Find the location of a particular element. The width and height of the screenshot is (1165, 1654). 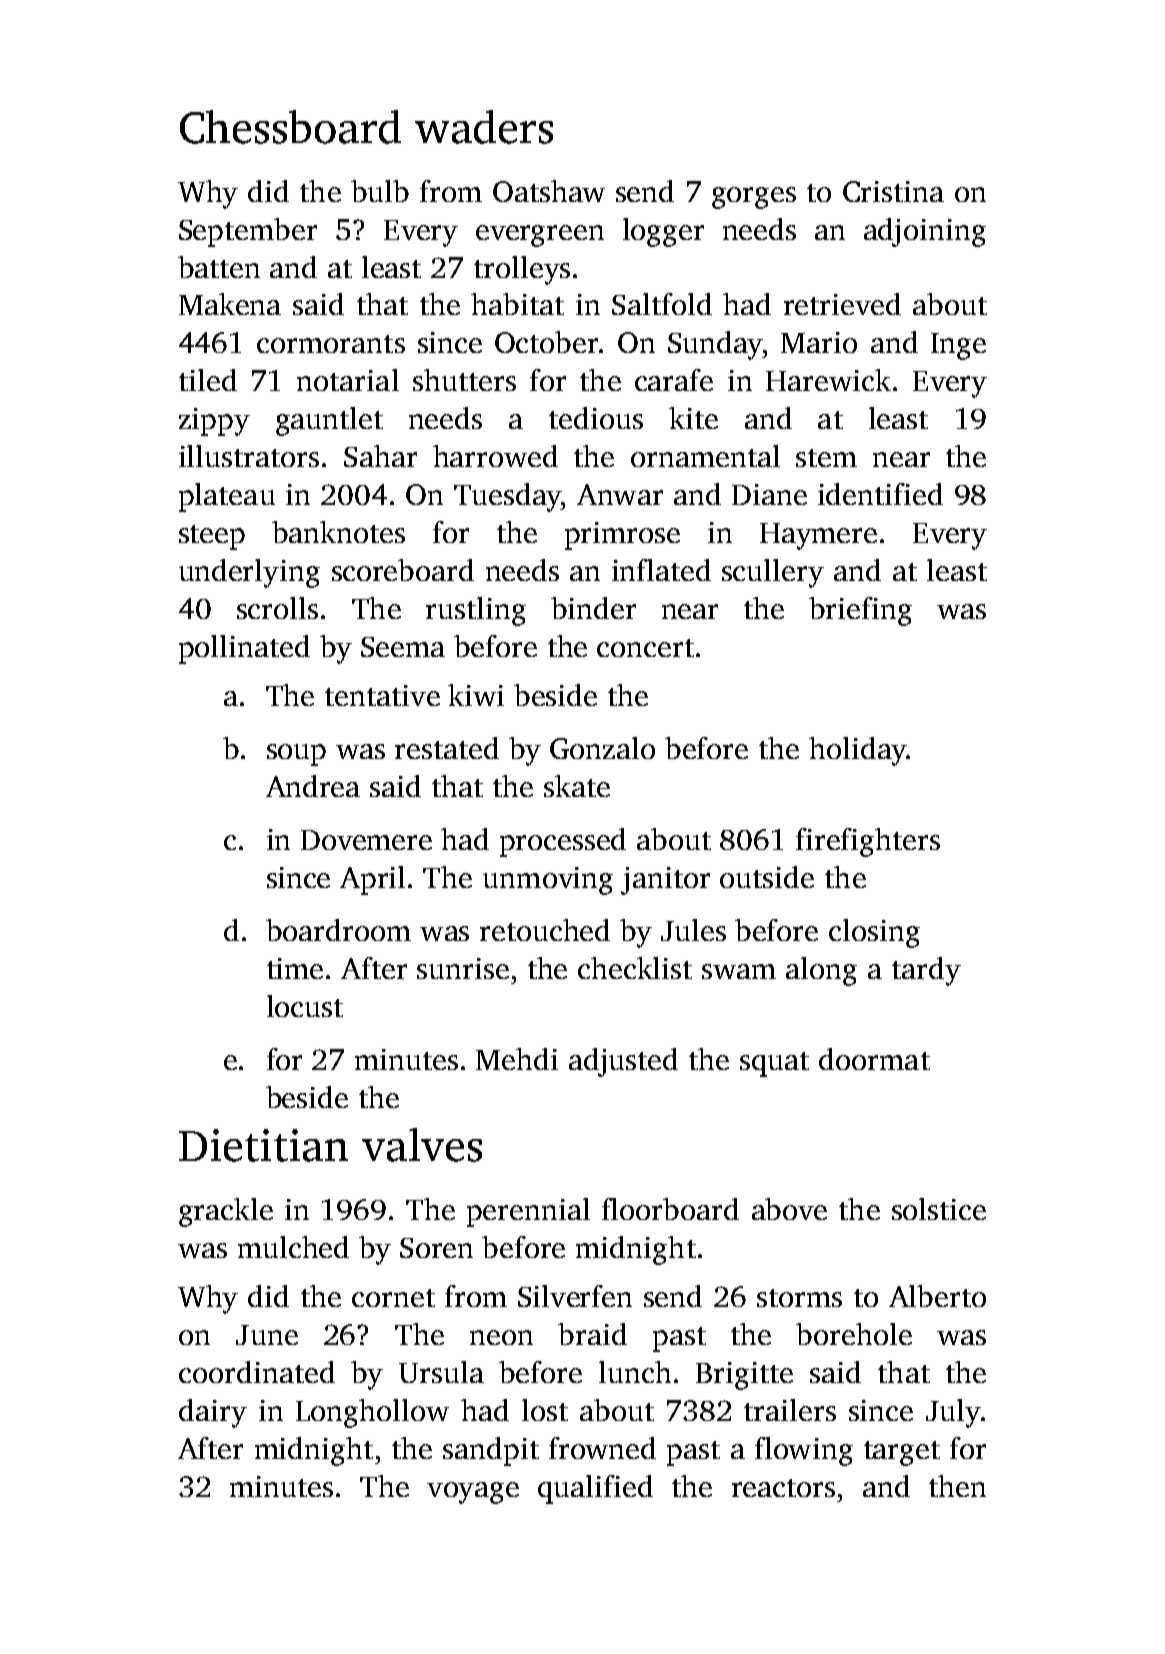

identified is located at coordinates (880, 494).
